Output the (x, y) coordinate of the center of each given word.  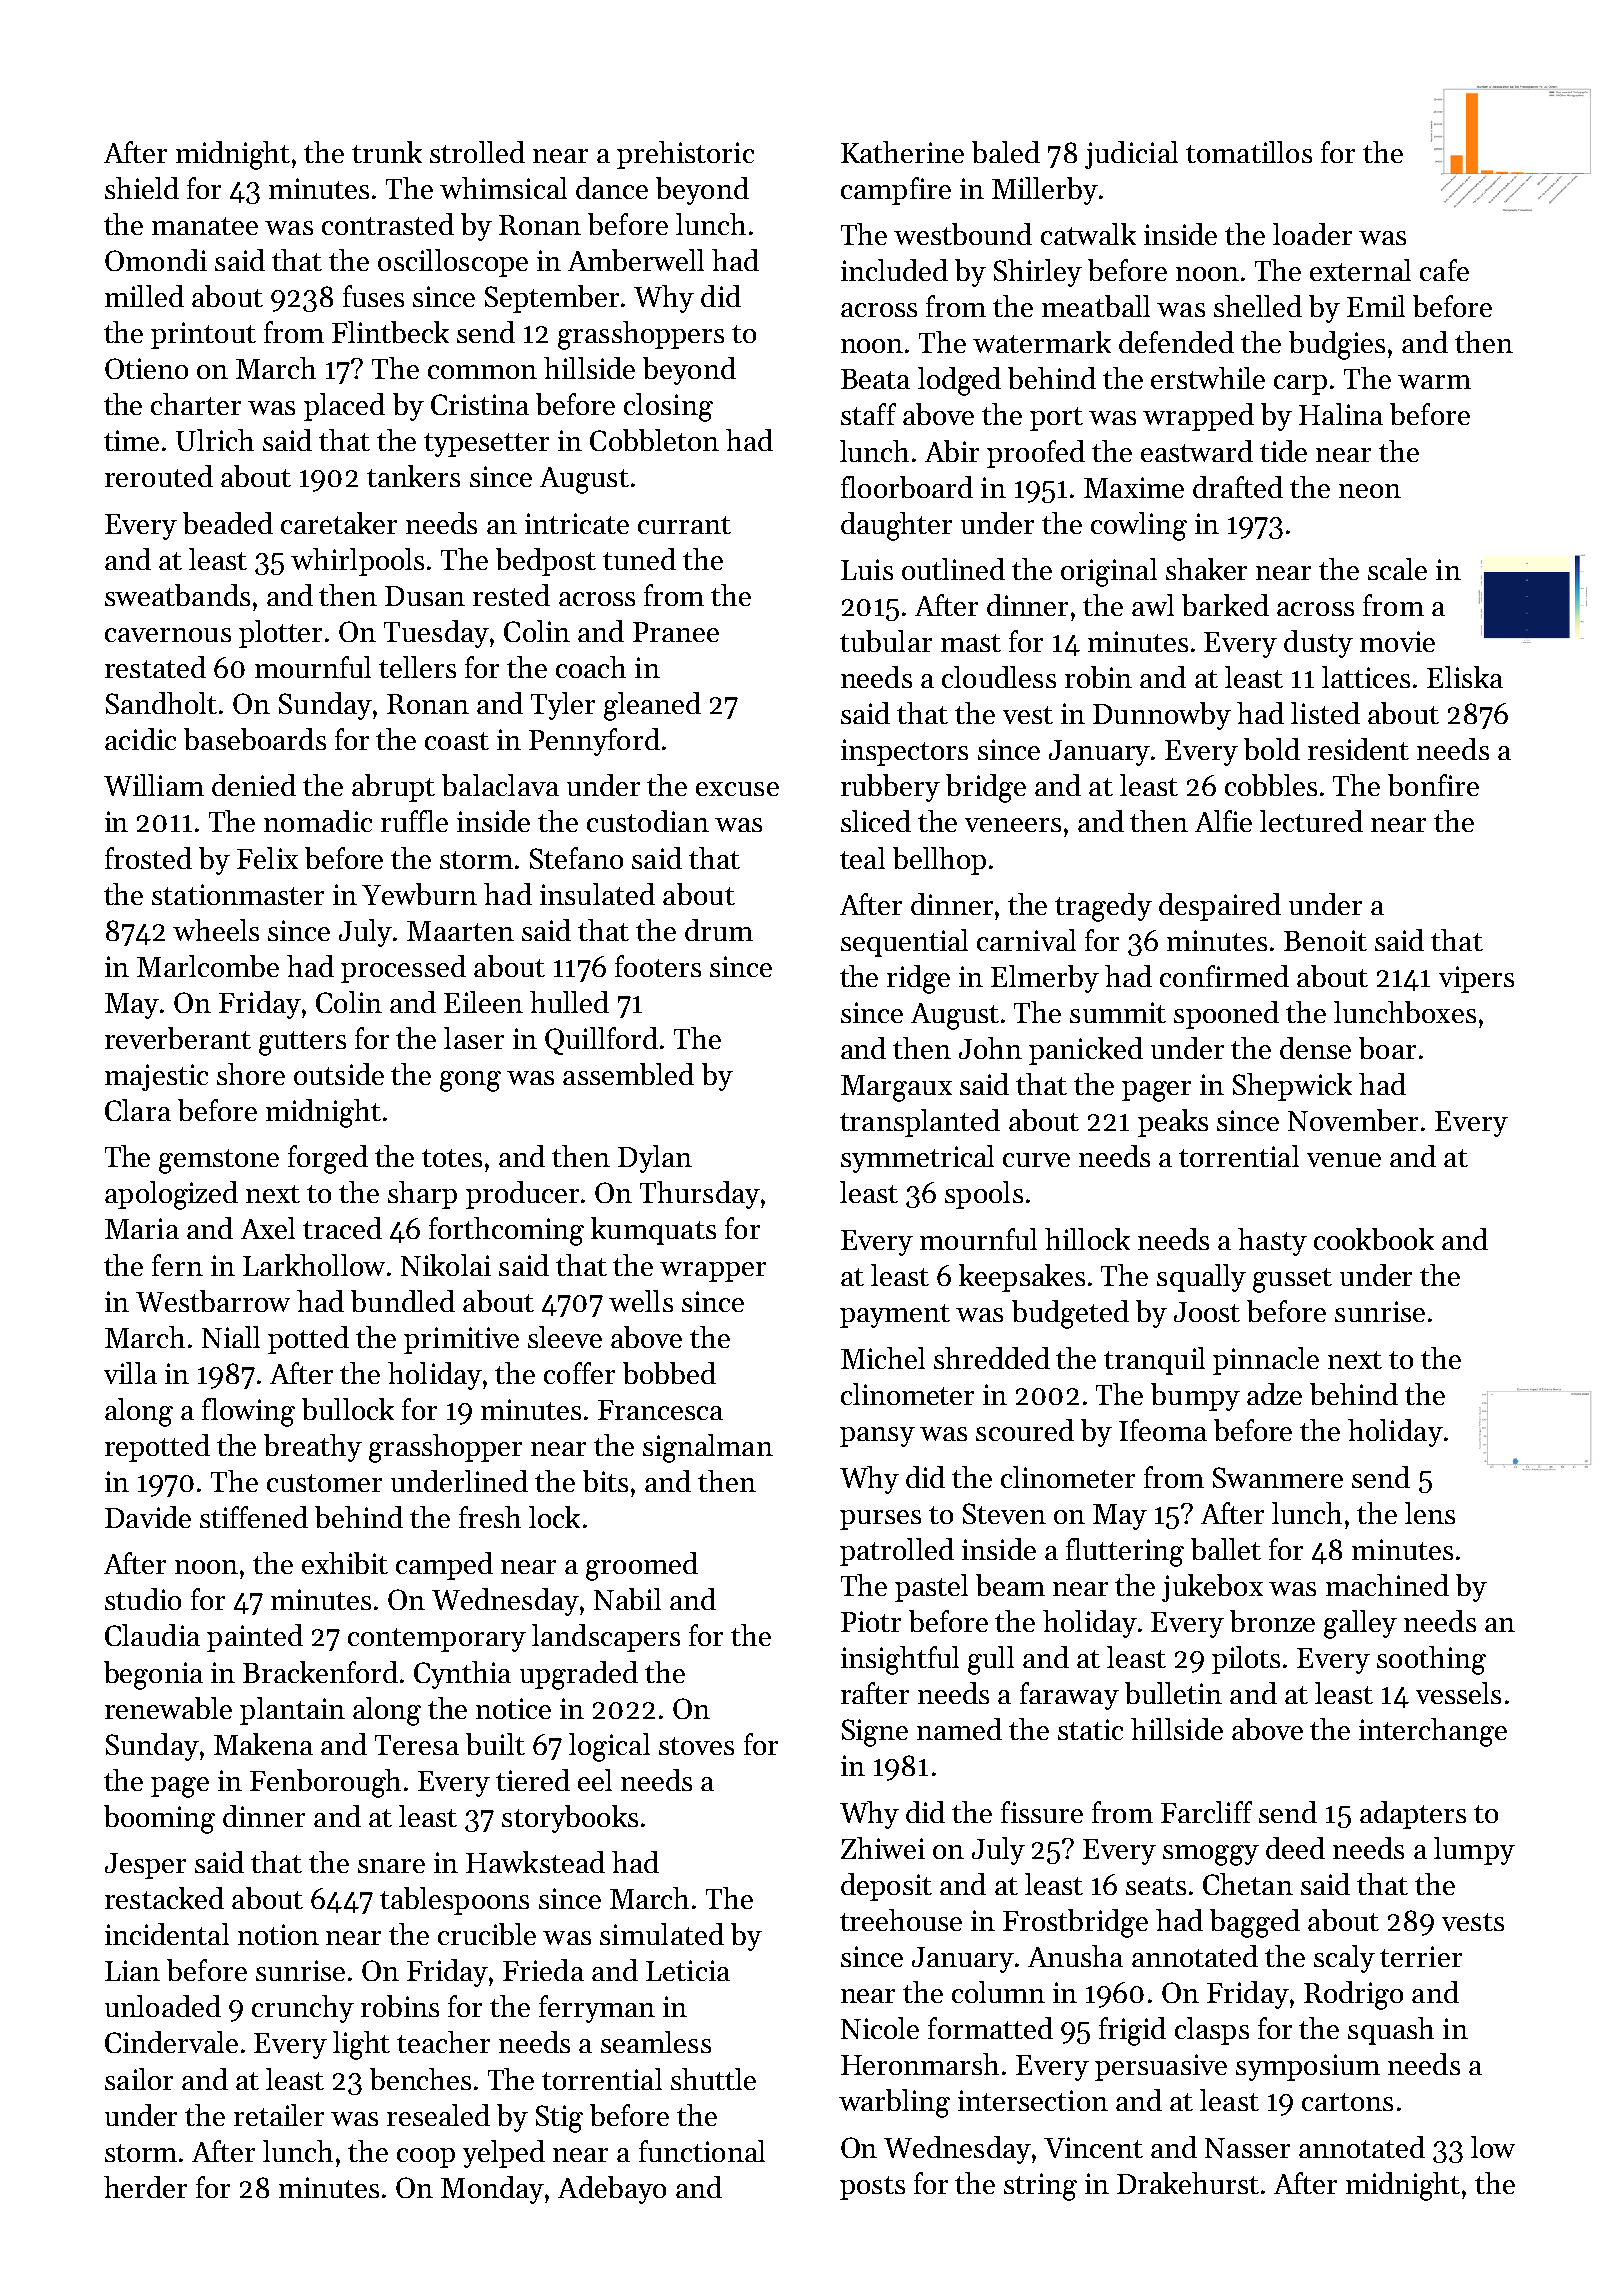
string (1040, 2187)
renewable (168, 1708)
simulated (662, 1934)
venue (1344, 1160)
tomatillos (1249, 152)
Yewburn (419, 894)
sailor (139, 2079)
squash (1391, 2031)
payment (895, 1316)
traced (342, 1228)
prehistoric (685, 155)
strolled (477, 152)
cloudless (999, 677)
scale (1397, 569)
